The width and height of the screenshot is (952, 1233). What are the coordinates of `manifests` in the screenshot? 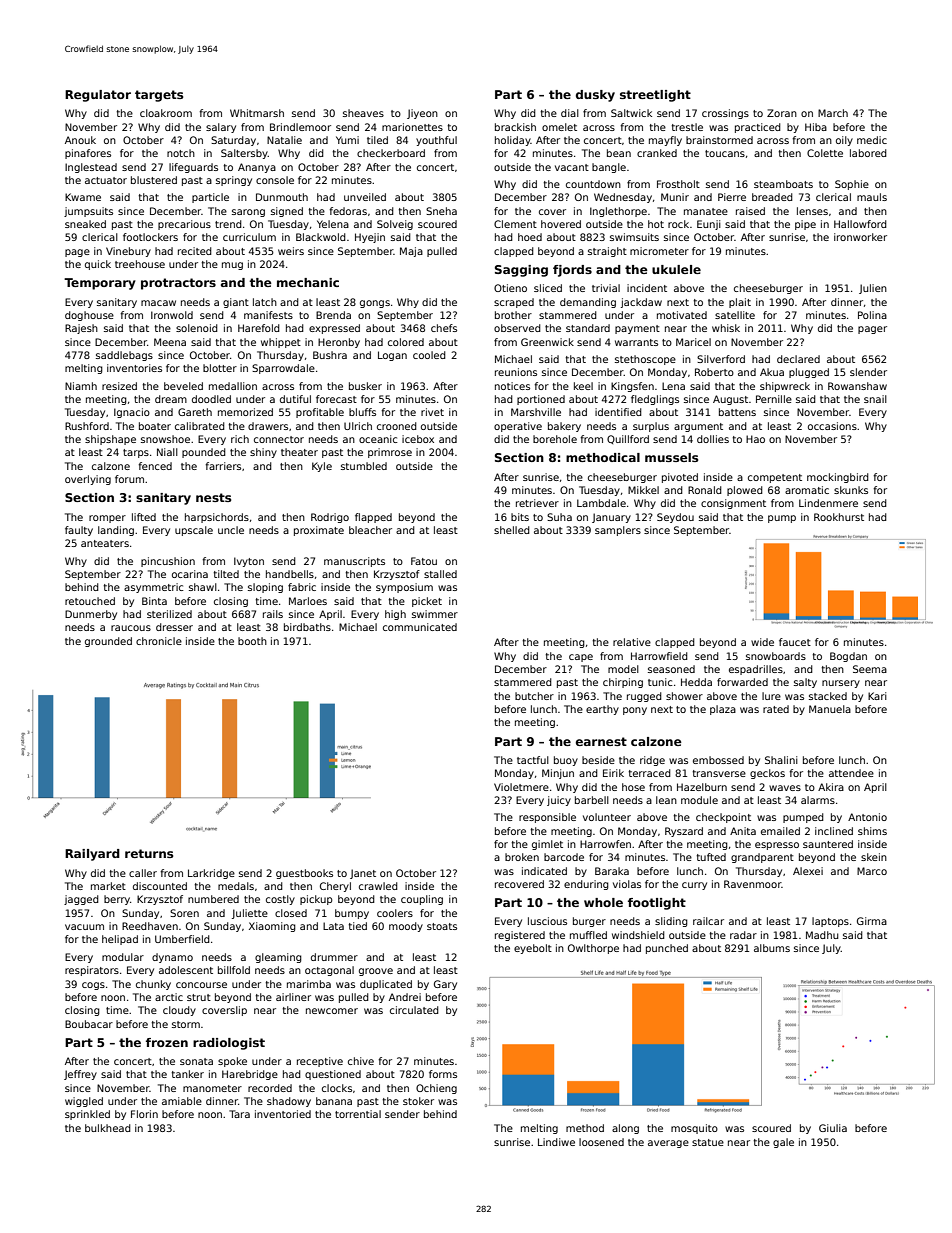 It's located at (268, 315).
